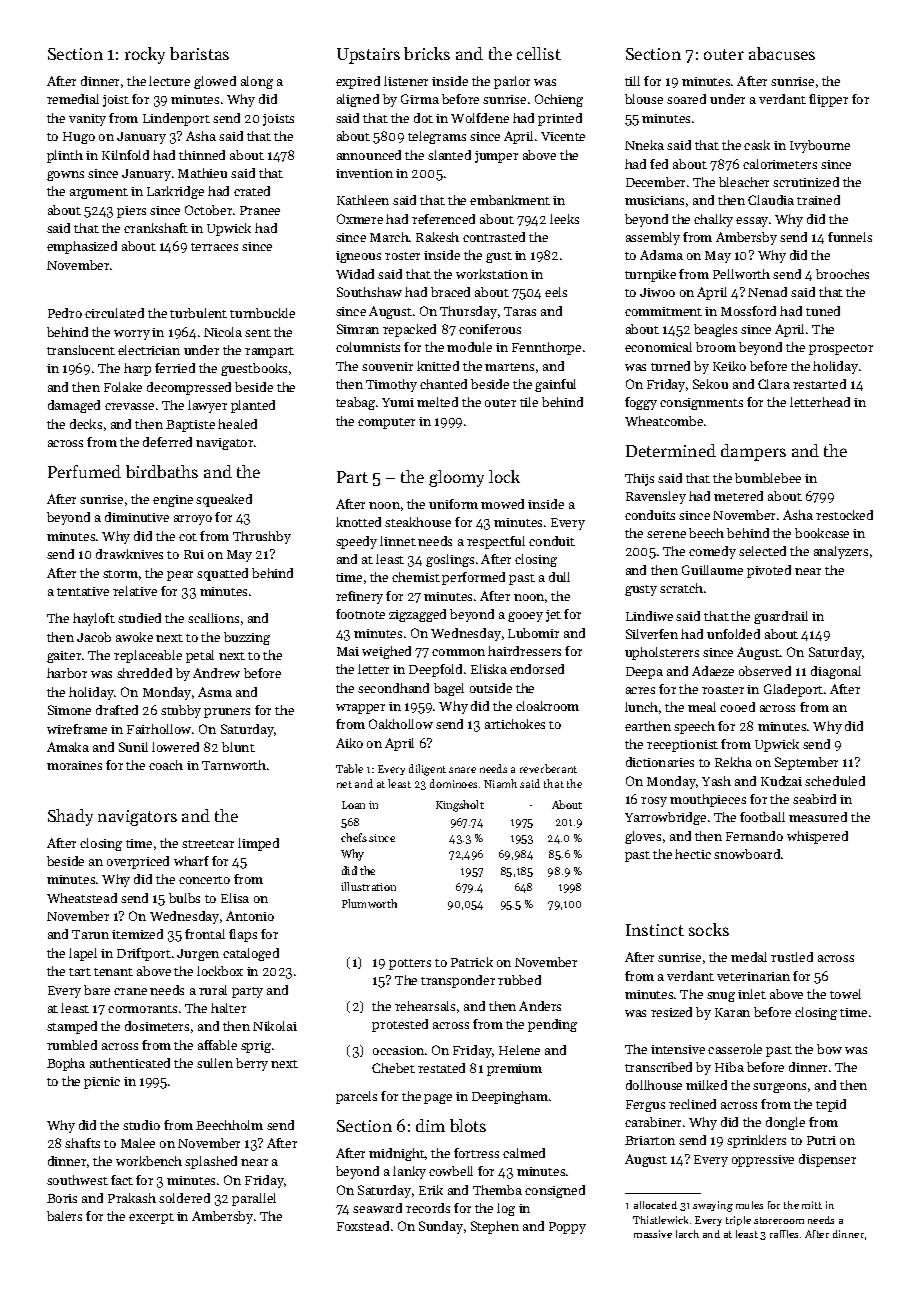 The height and width of the document is (1308, 924). I want to click on Perfumed, so click(84, 471).
